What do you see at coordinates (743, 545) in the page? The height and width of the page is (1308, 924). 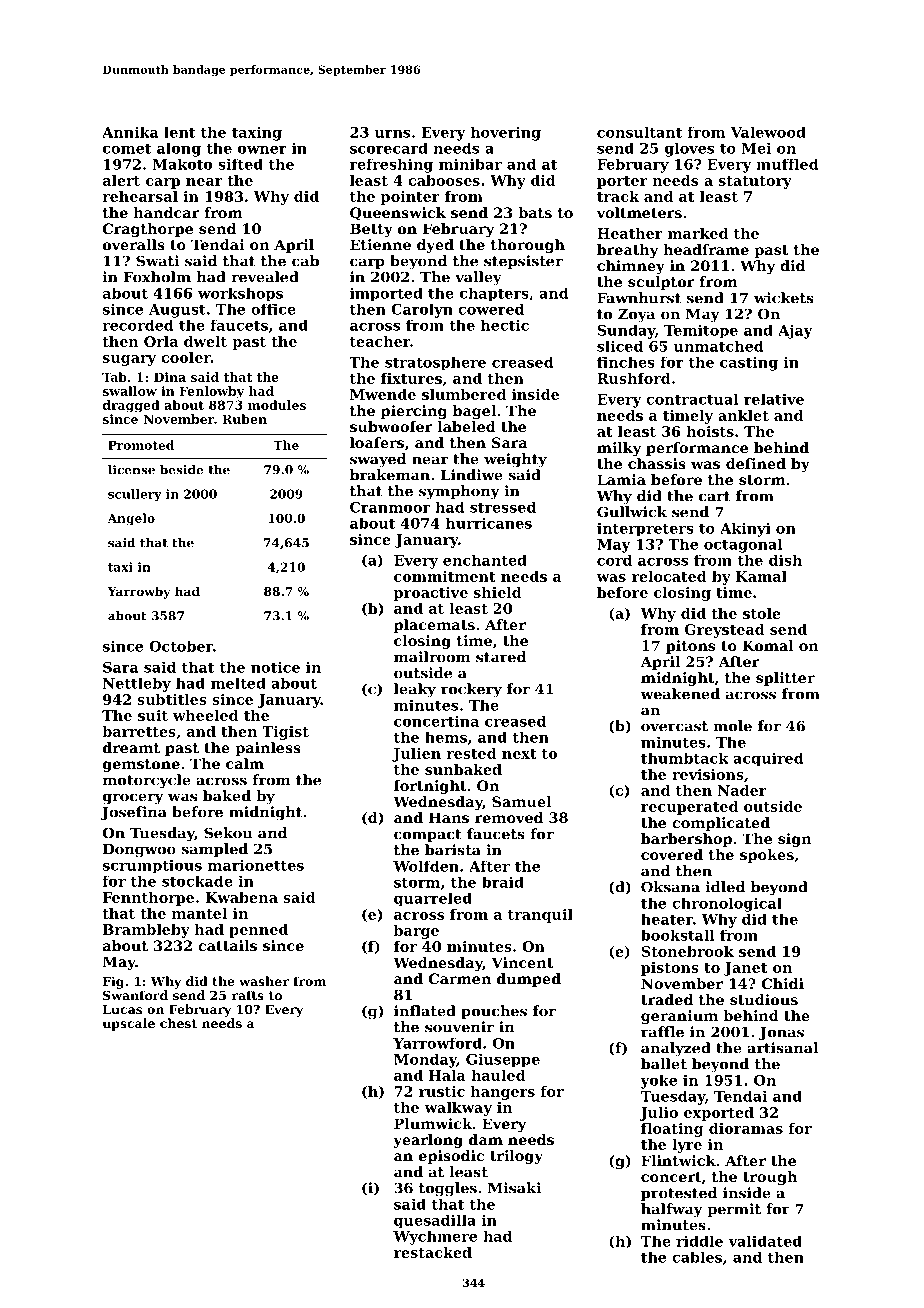 I see `octagonal` at bounding box center [743, 545].
